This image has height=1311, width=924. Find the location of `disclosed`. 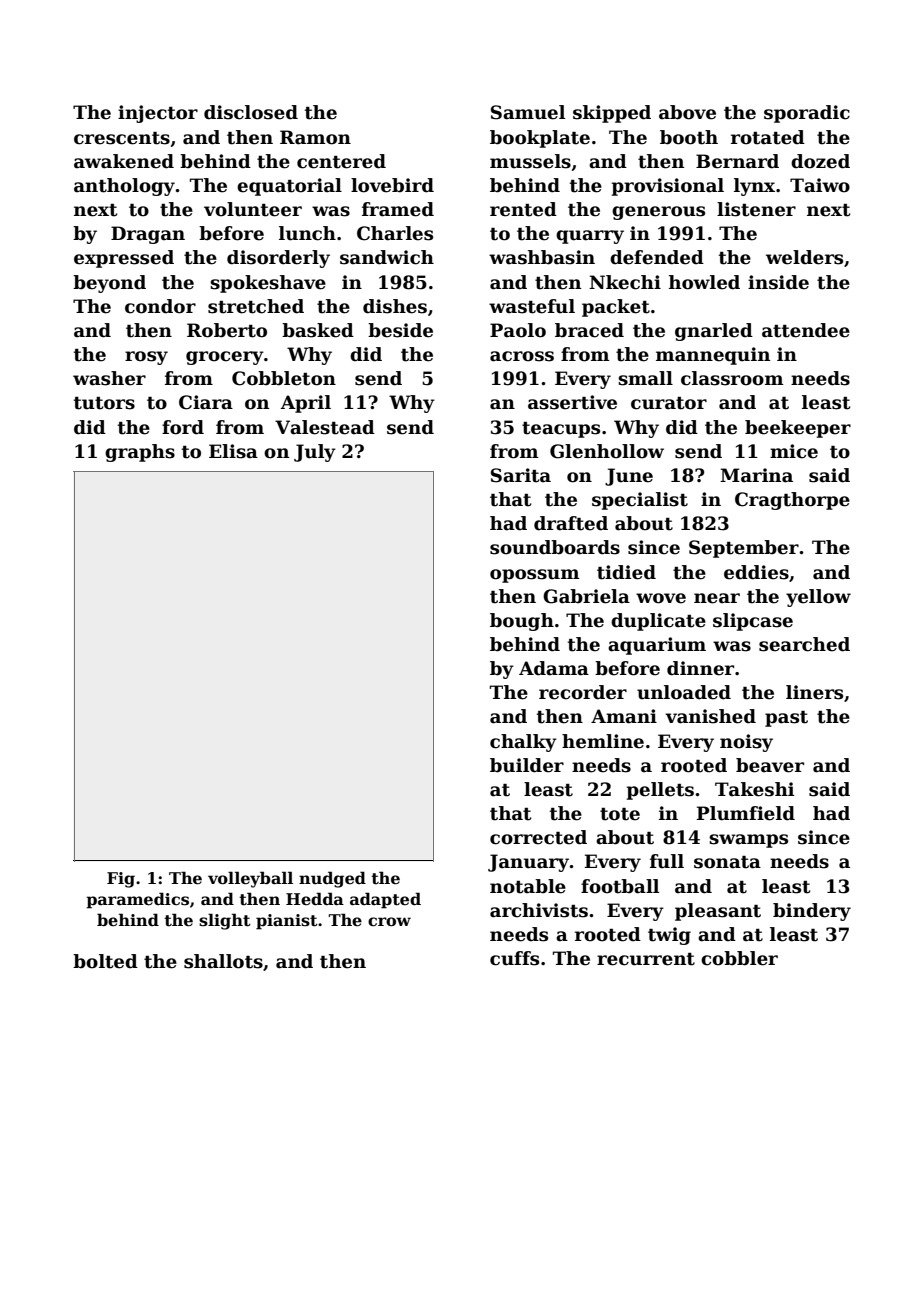

disclosed is located at coordinates (251, 112).
